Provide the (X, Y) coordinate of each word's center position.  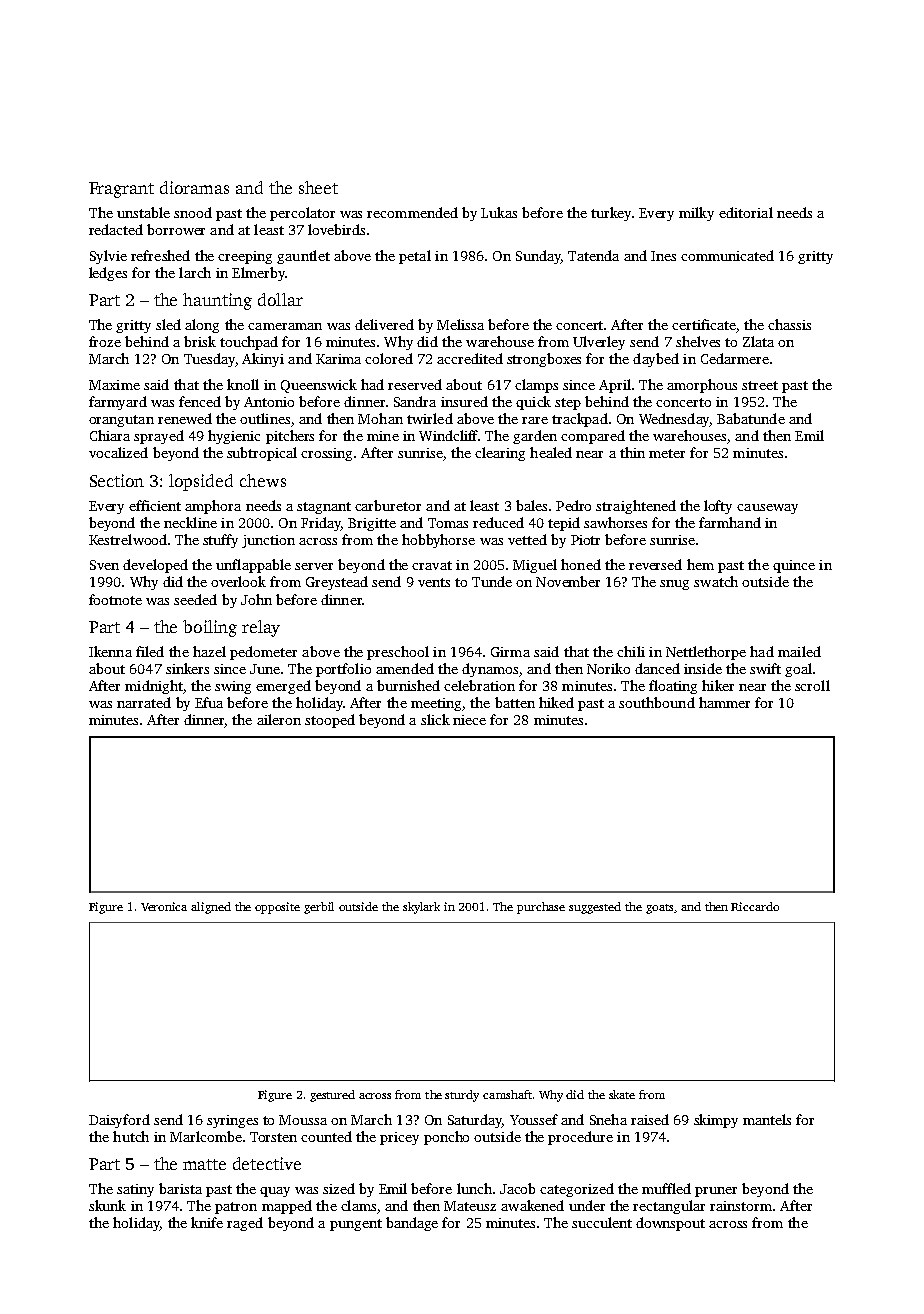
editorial (746, 212)
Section (117, 480)
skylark (421, 908)
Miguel (535, 566)
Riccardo (755, 906)
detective (267, 1163)
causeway (767, 509)
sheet (318, 187)
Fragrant (121, 190)
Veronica (164, 906)
